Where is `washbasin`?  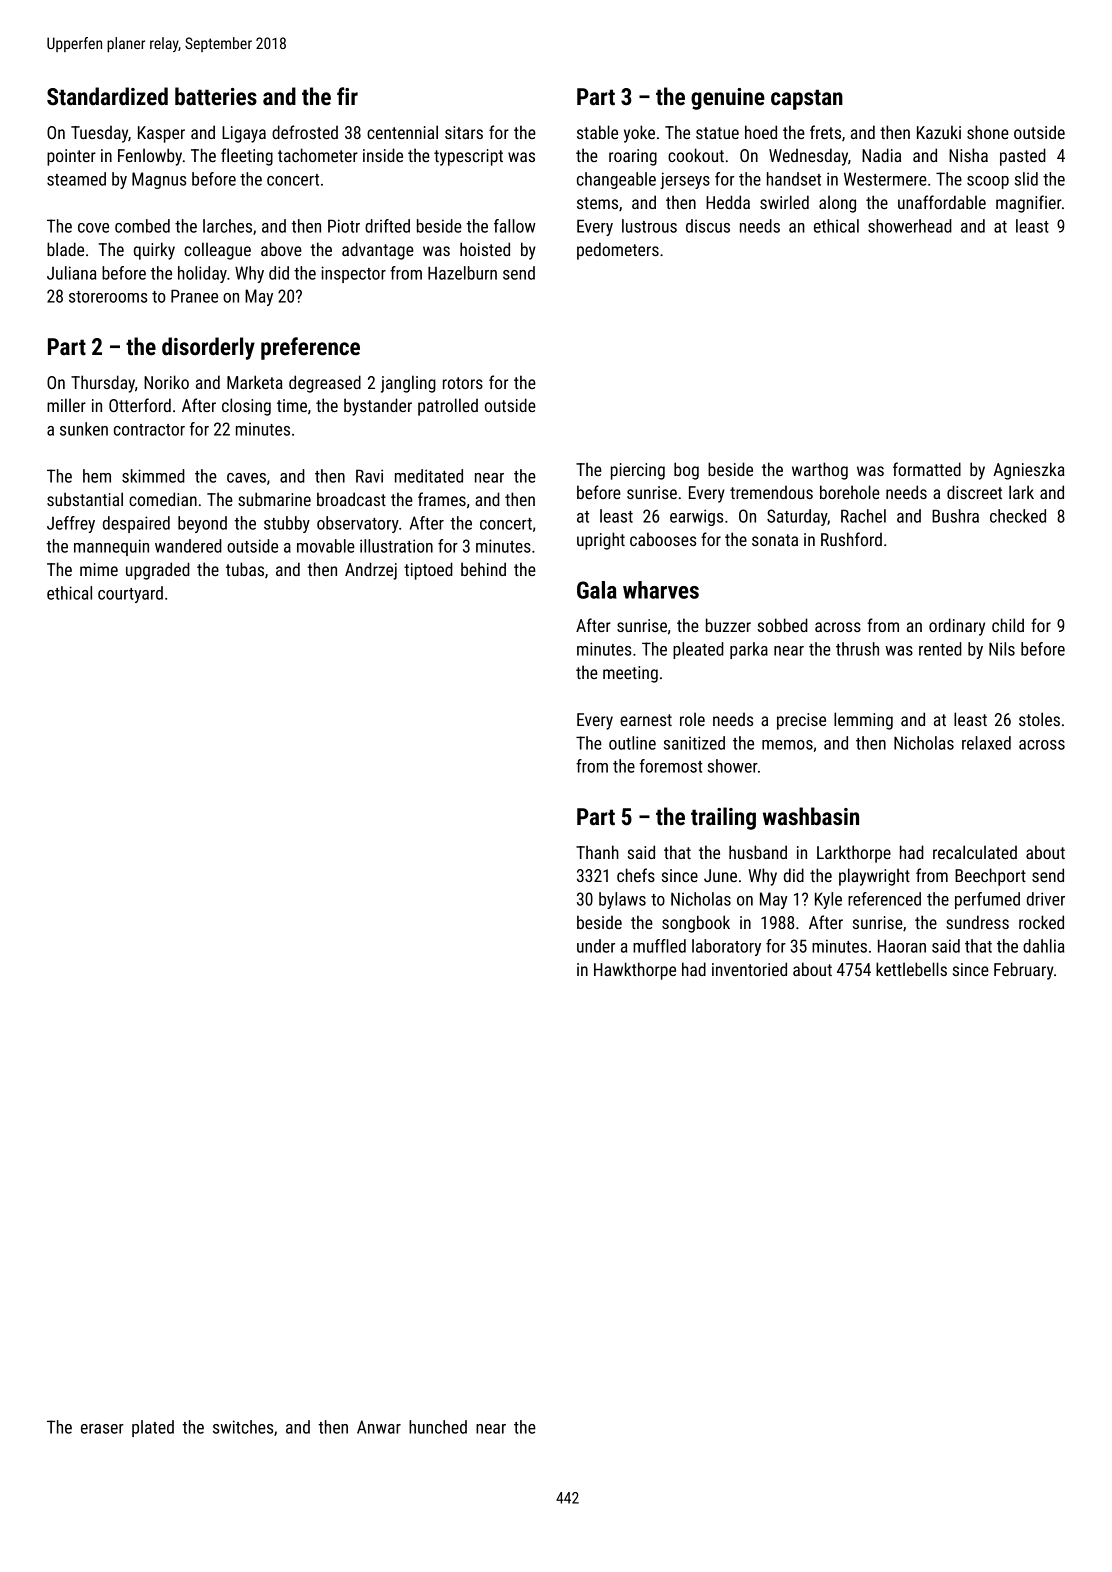 washbasin is located at coordinates (811, 816).
